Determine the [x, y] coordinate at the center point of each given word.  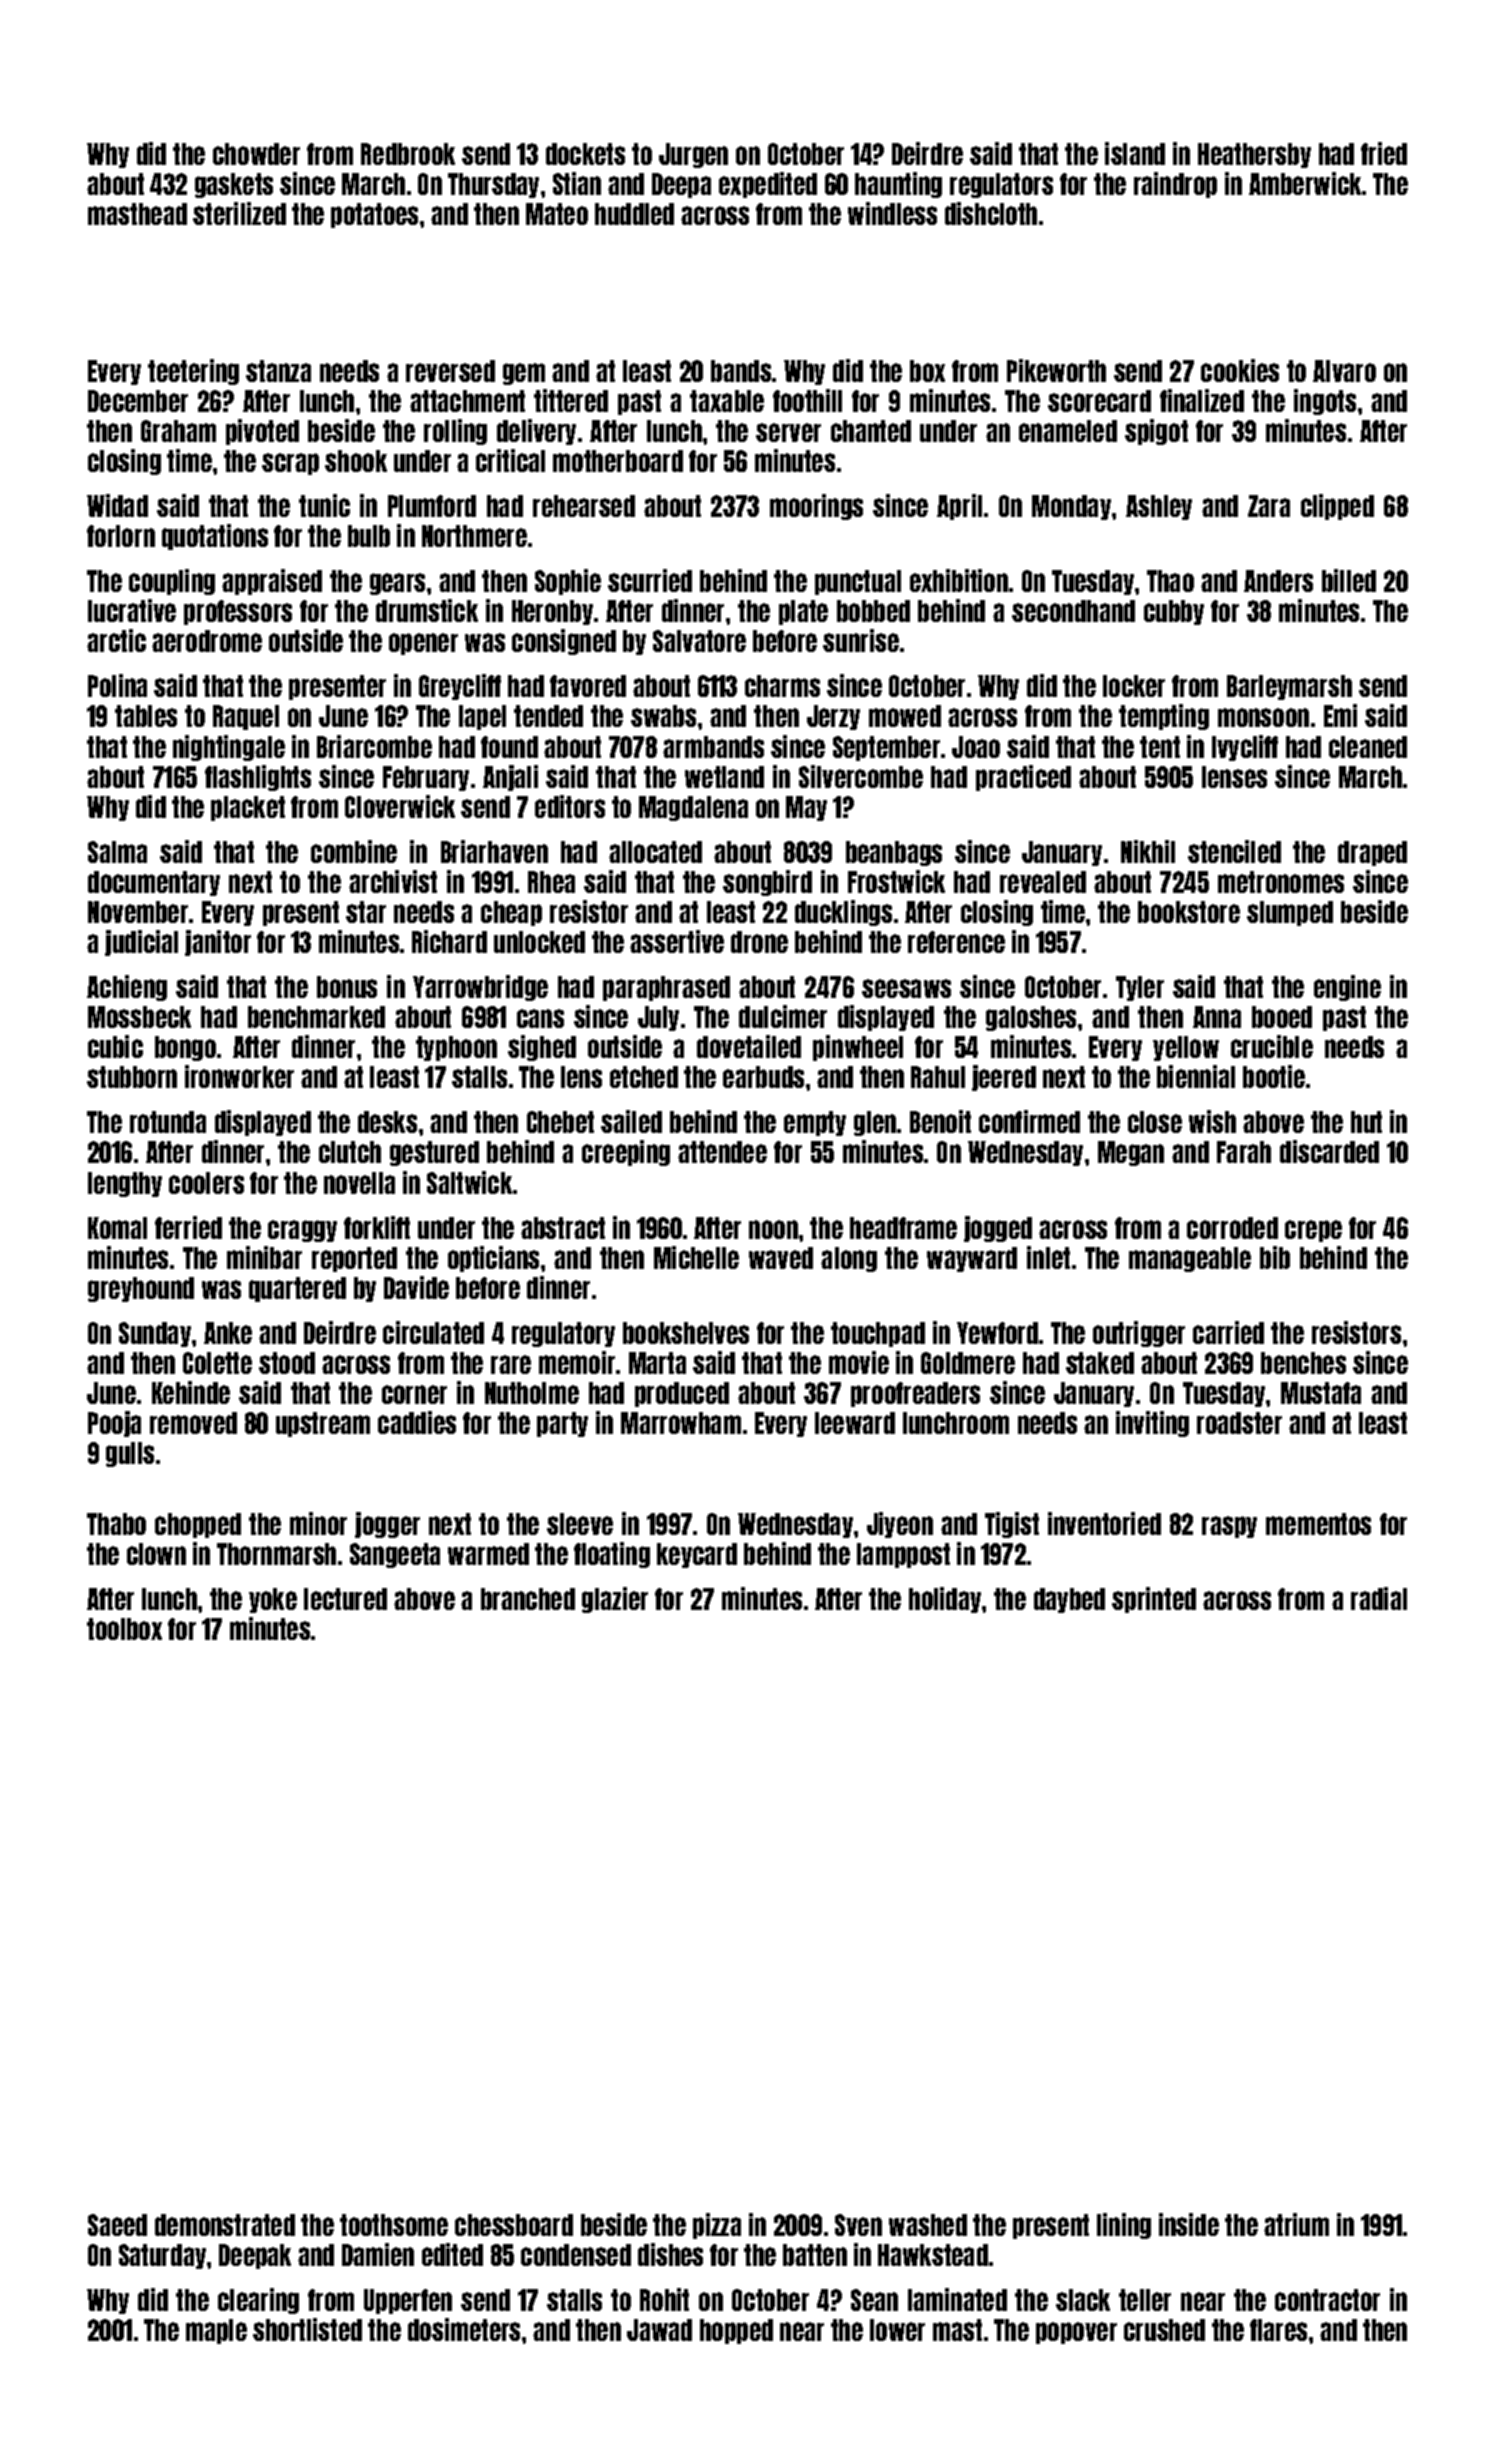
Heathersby [1254, 155]
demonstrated [225, 2225]
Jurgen [693, 155]
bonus [347, 987]
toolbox [124, 1629]
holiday [945, 1600]
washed [928, 2225]
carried [1228, 1332]
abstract [563, 1228]
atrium [1296, 2224]
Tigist [1012, 1525]
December [138, 401]
